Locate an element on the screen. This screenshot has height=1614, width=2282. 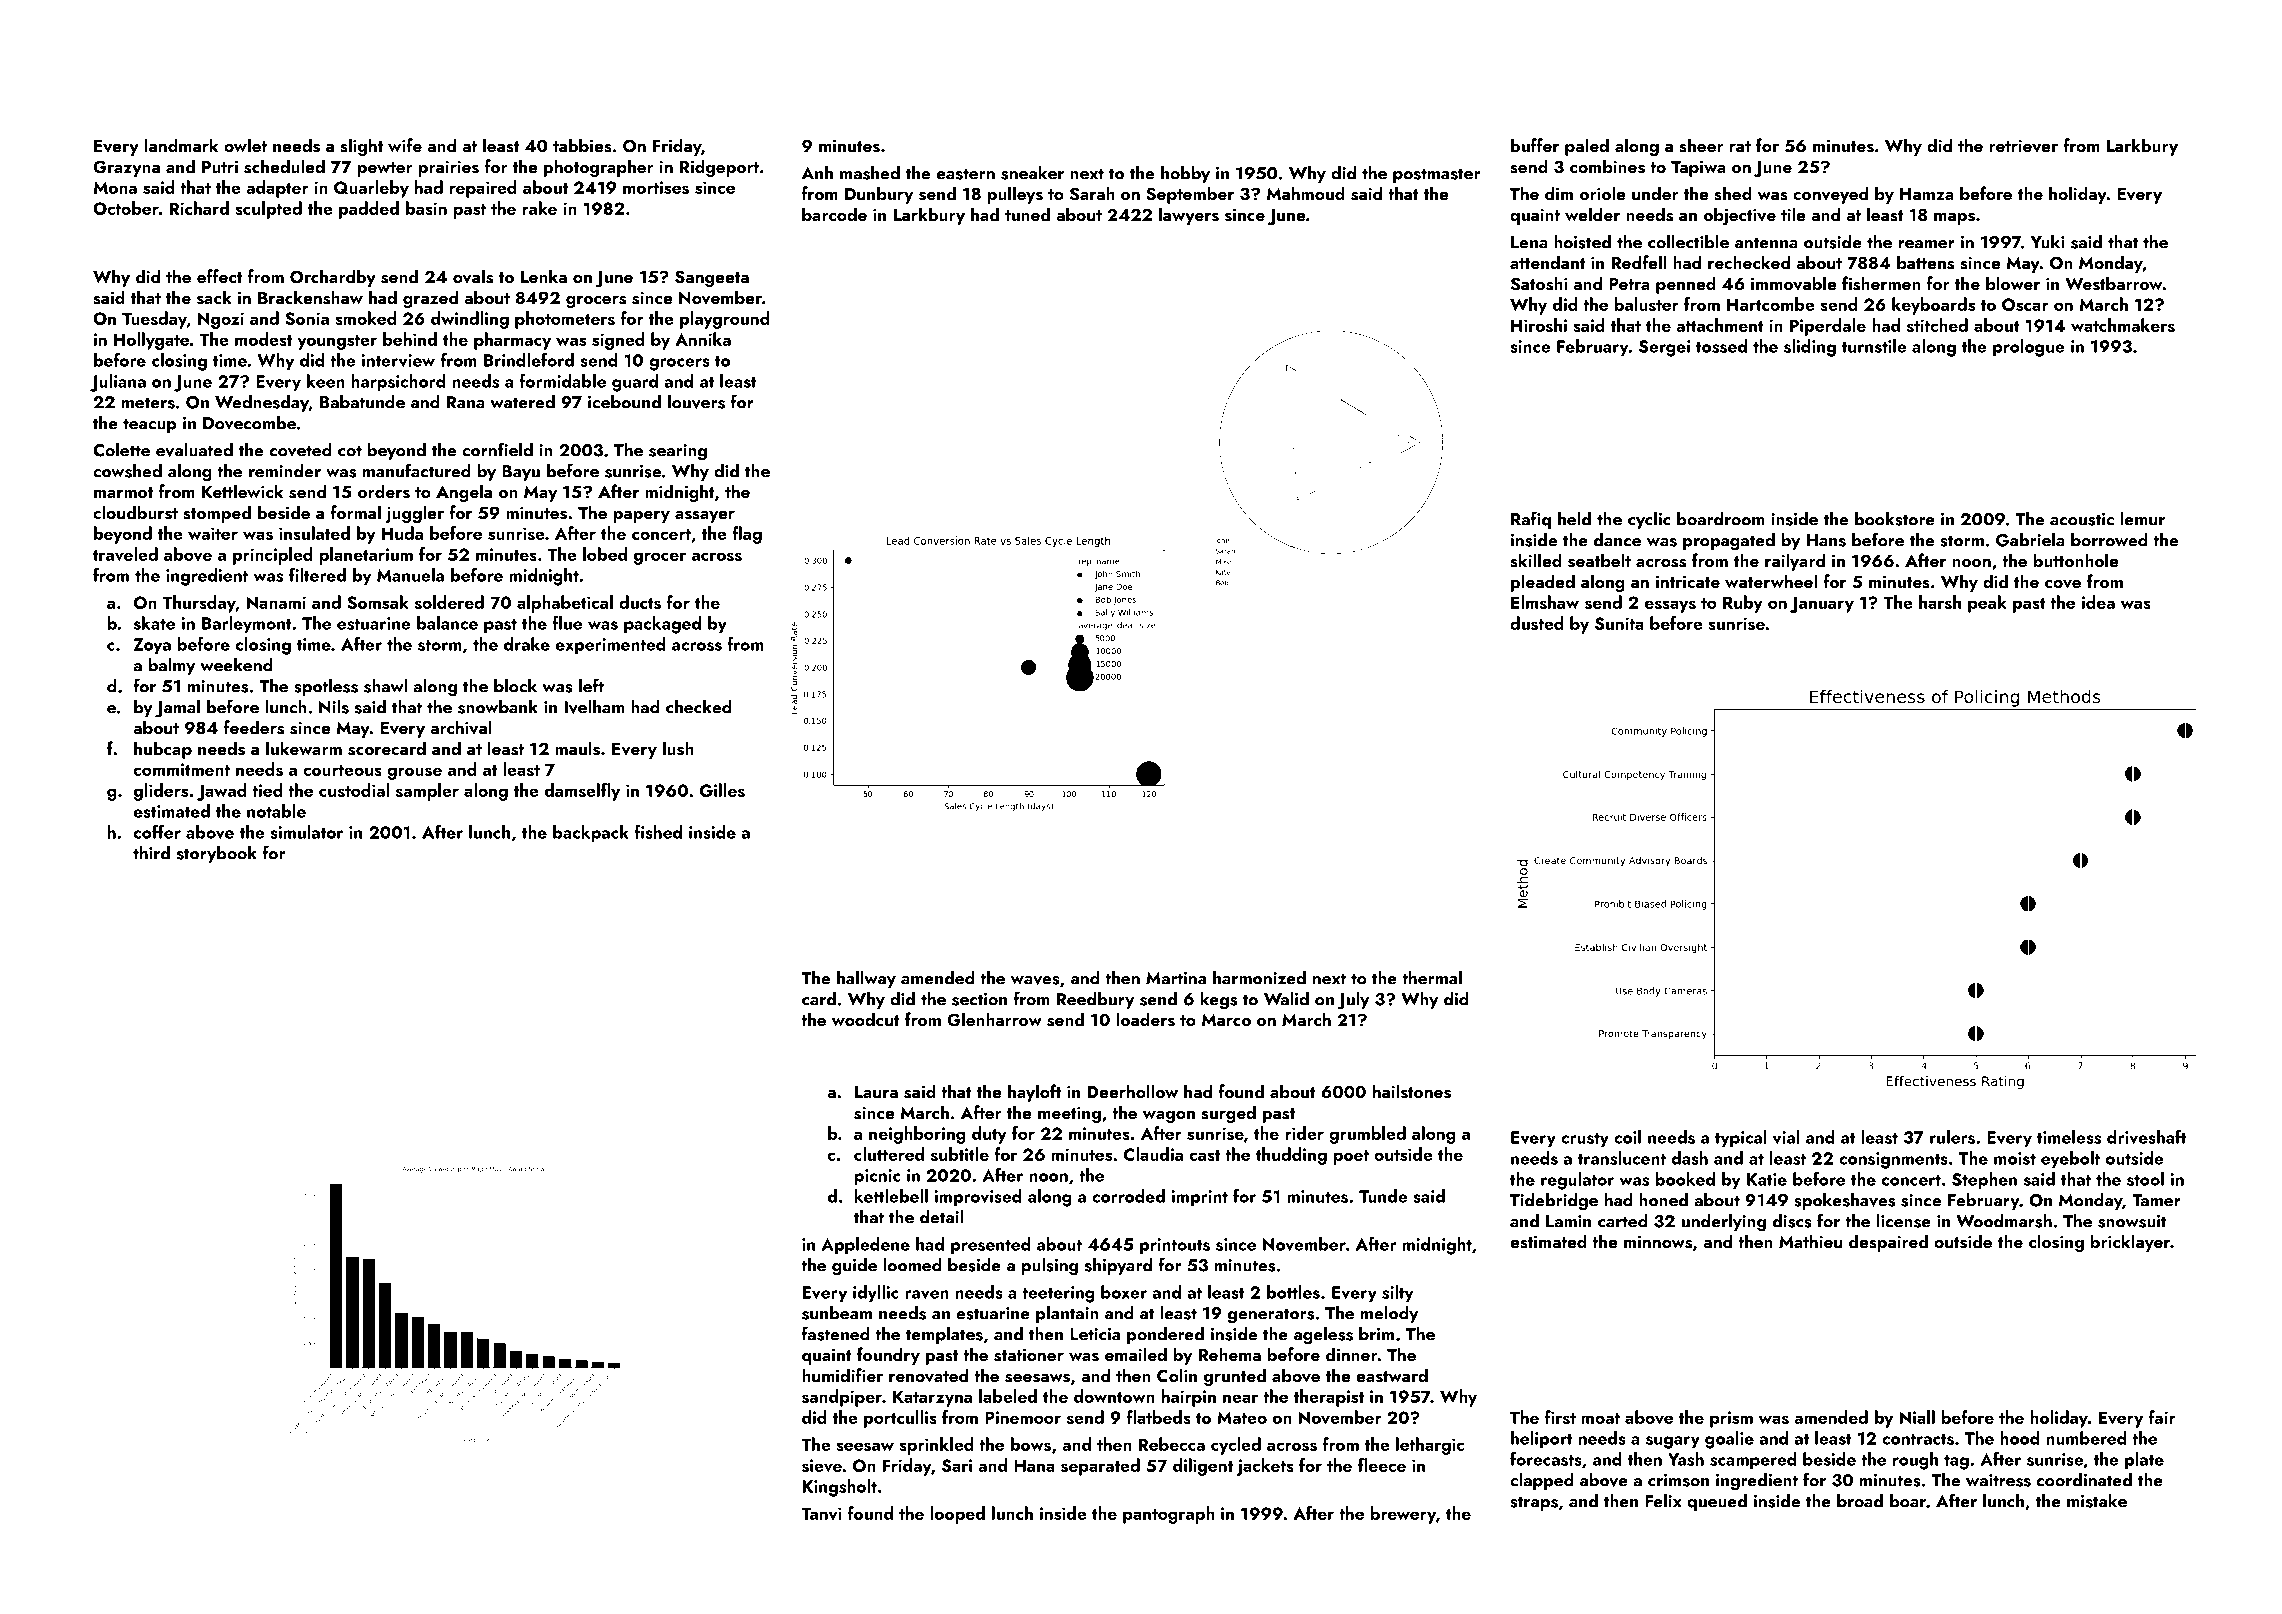
Lenka is located at coordinates (544, 276).
